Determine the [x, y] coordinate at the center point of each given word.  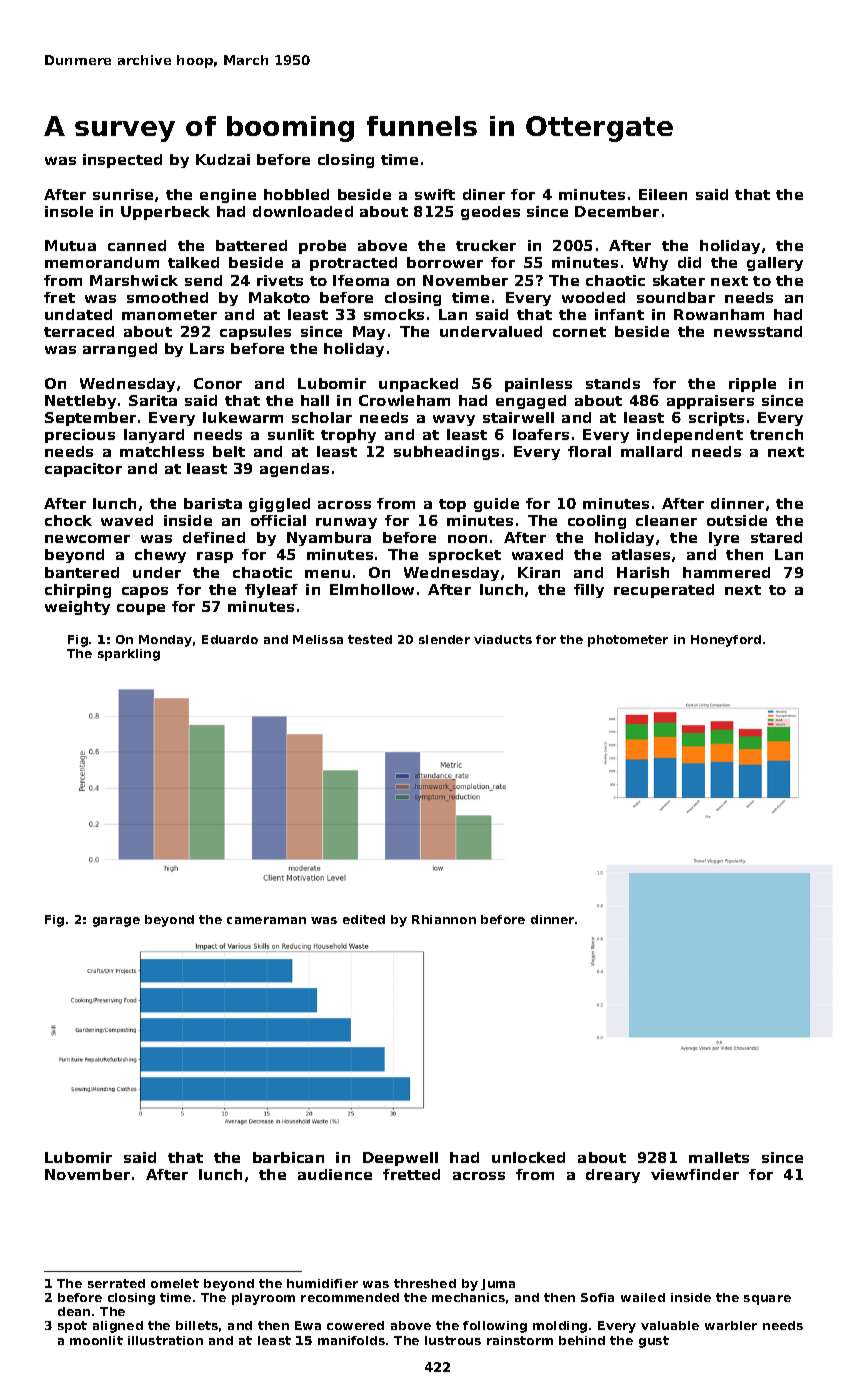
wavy [454, 420]
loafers [541, 434]
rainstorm [520, 1340]
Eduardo [230, 639]
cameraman [266, 920]
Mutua [70, 245]
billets [197, 1325]
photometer [628, 641]
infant [619, 314]
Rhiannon [444, 919]
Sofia [597, 1297]
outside [737, 520]
